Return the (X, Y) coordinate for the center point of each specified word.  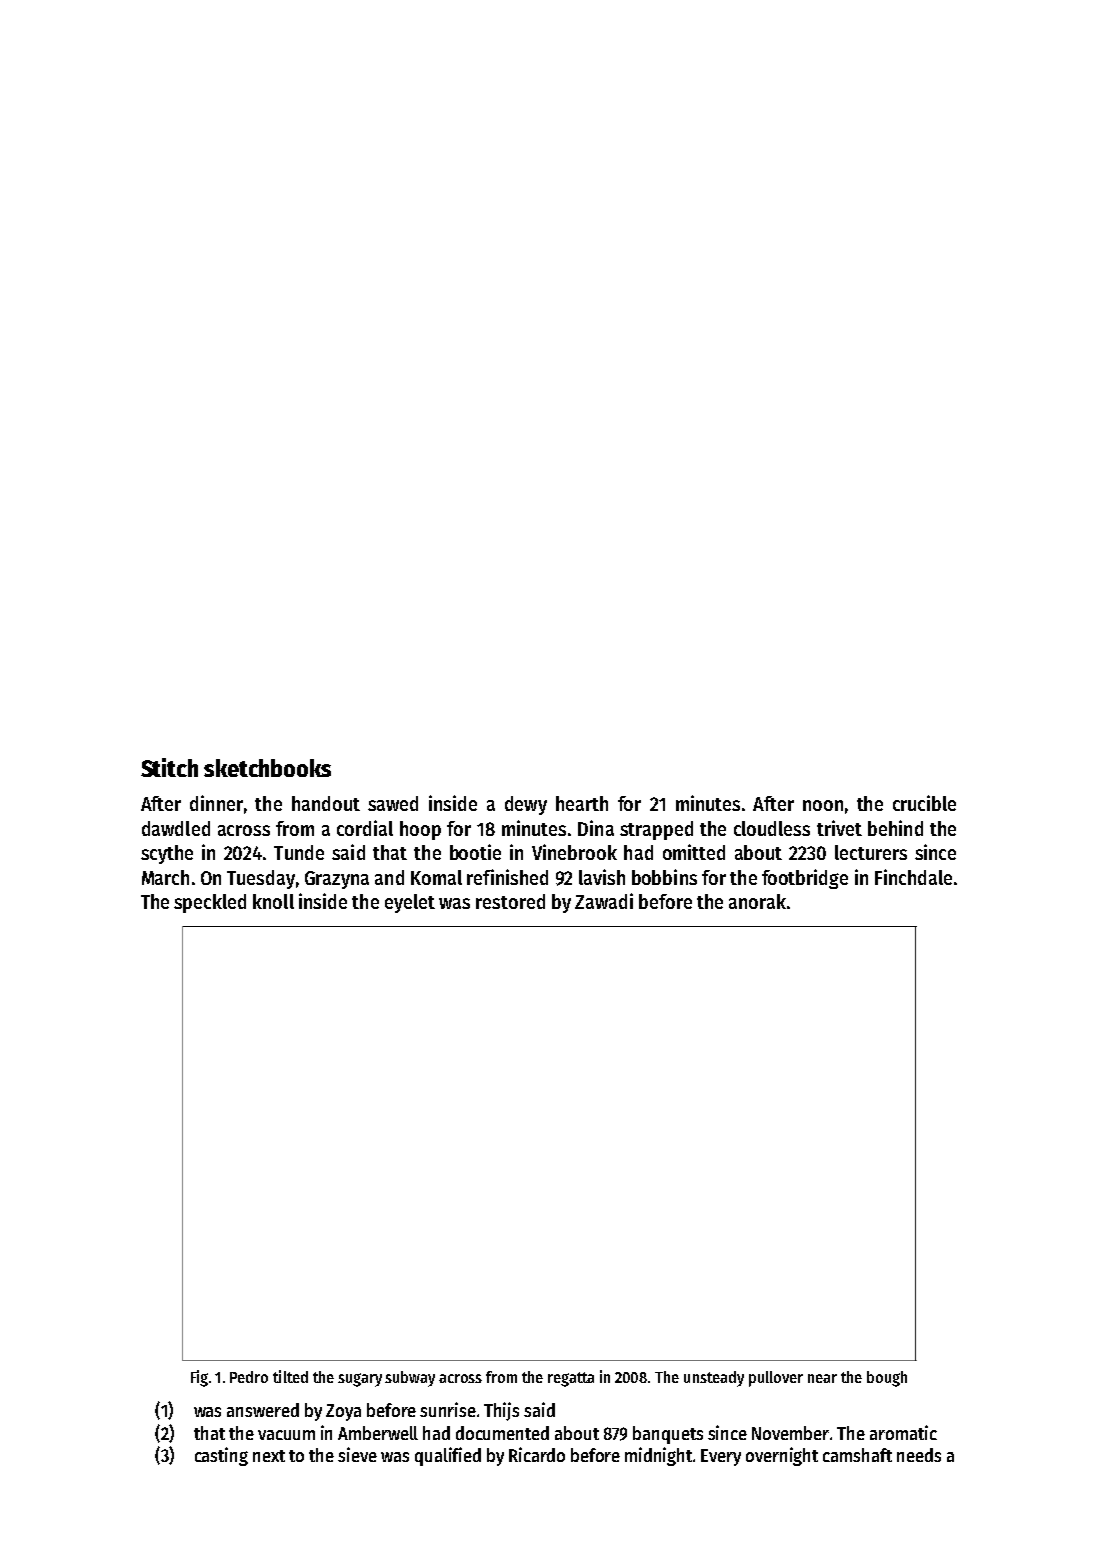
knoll (273, 901)
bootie (475, 852)
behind (895, 828)
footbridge (805, 879)
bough (887, 1379)
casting (221, 1456)
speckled (210, 903)
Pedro (249, 1377)
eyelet (410, 903)
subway (410, 1379)
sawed (393, 803)
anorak (757, 901)
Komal (436, 877)
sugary (360, 1380)
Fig (199, 1378)
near (822, 1378)
